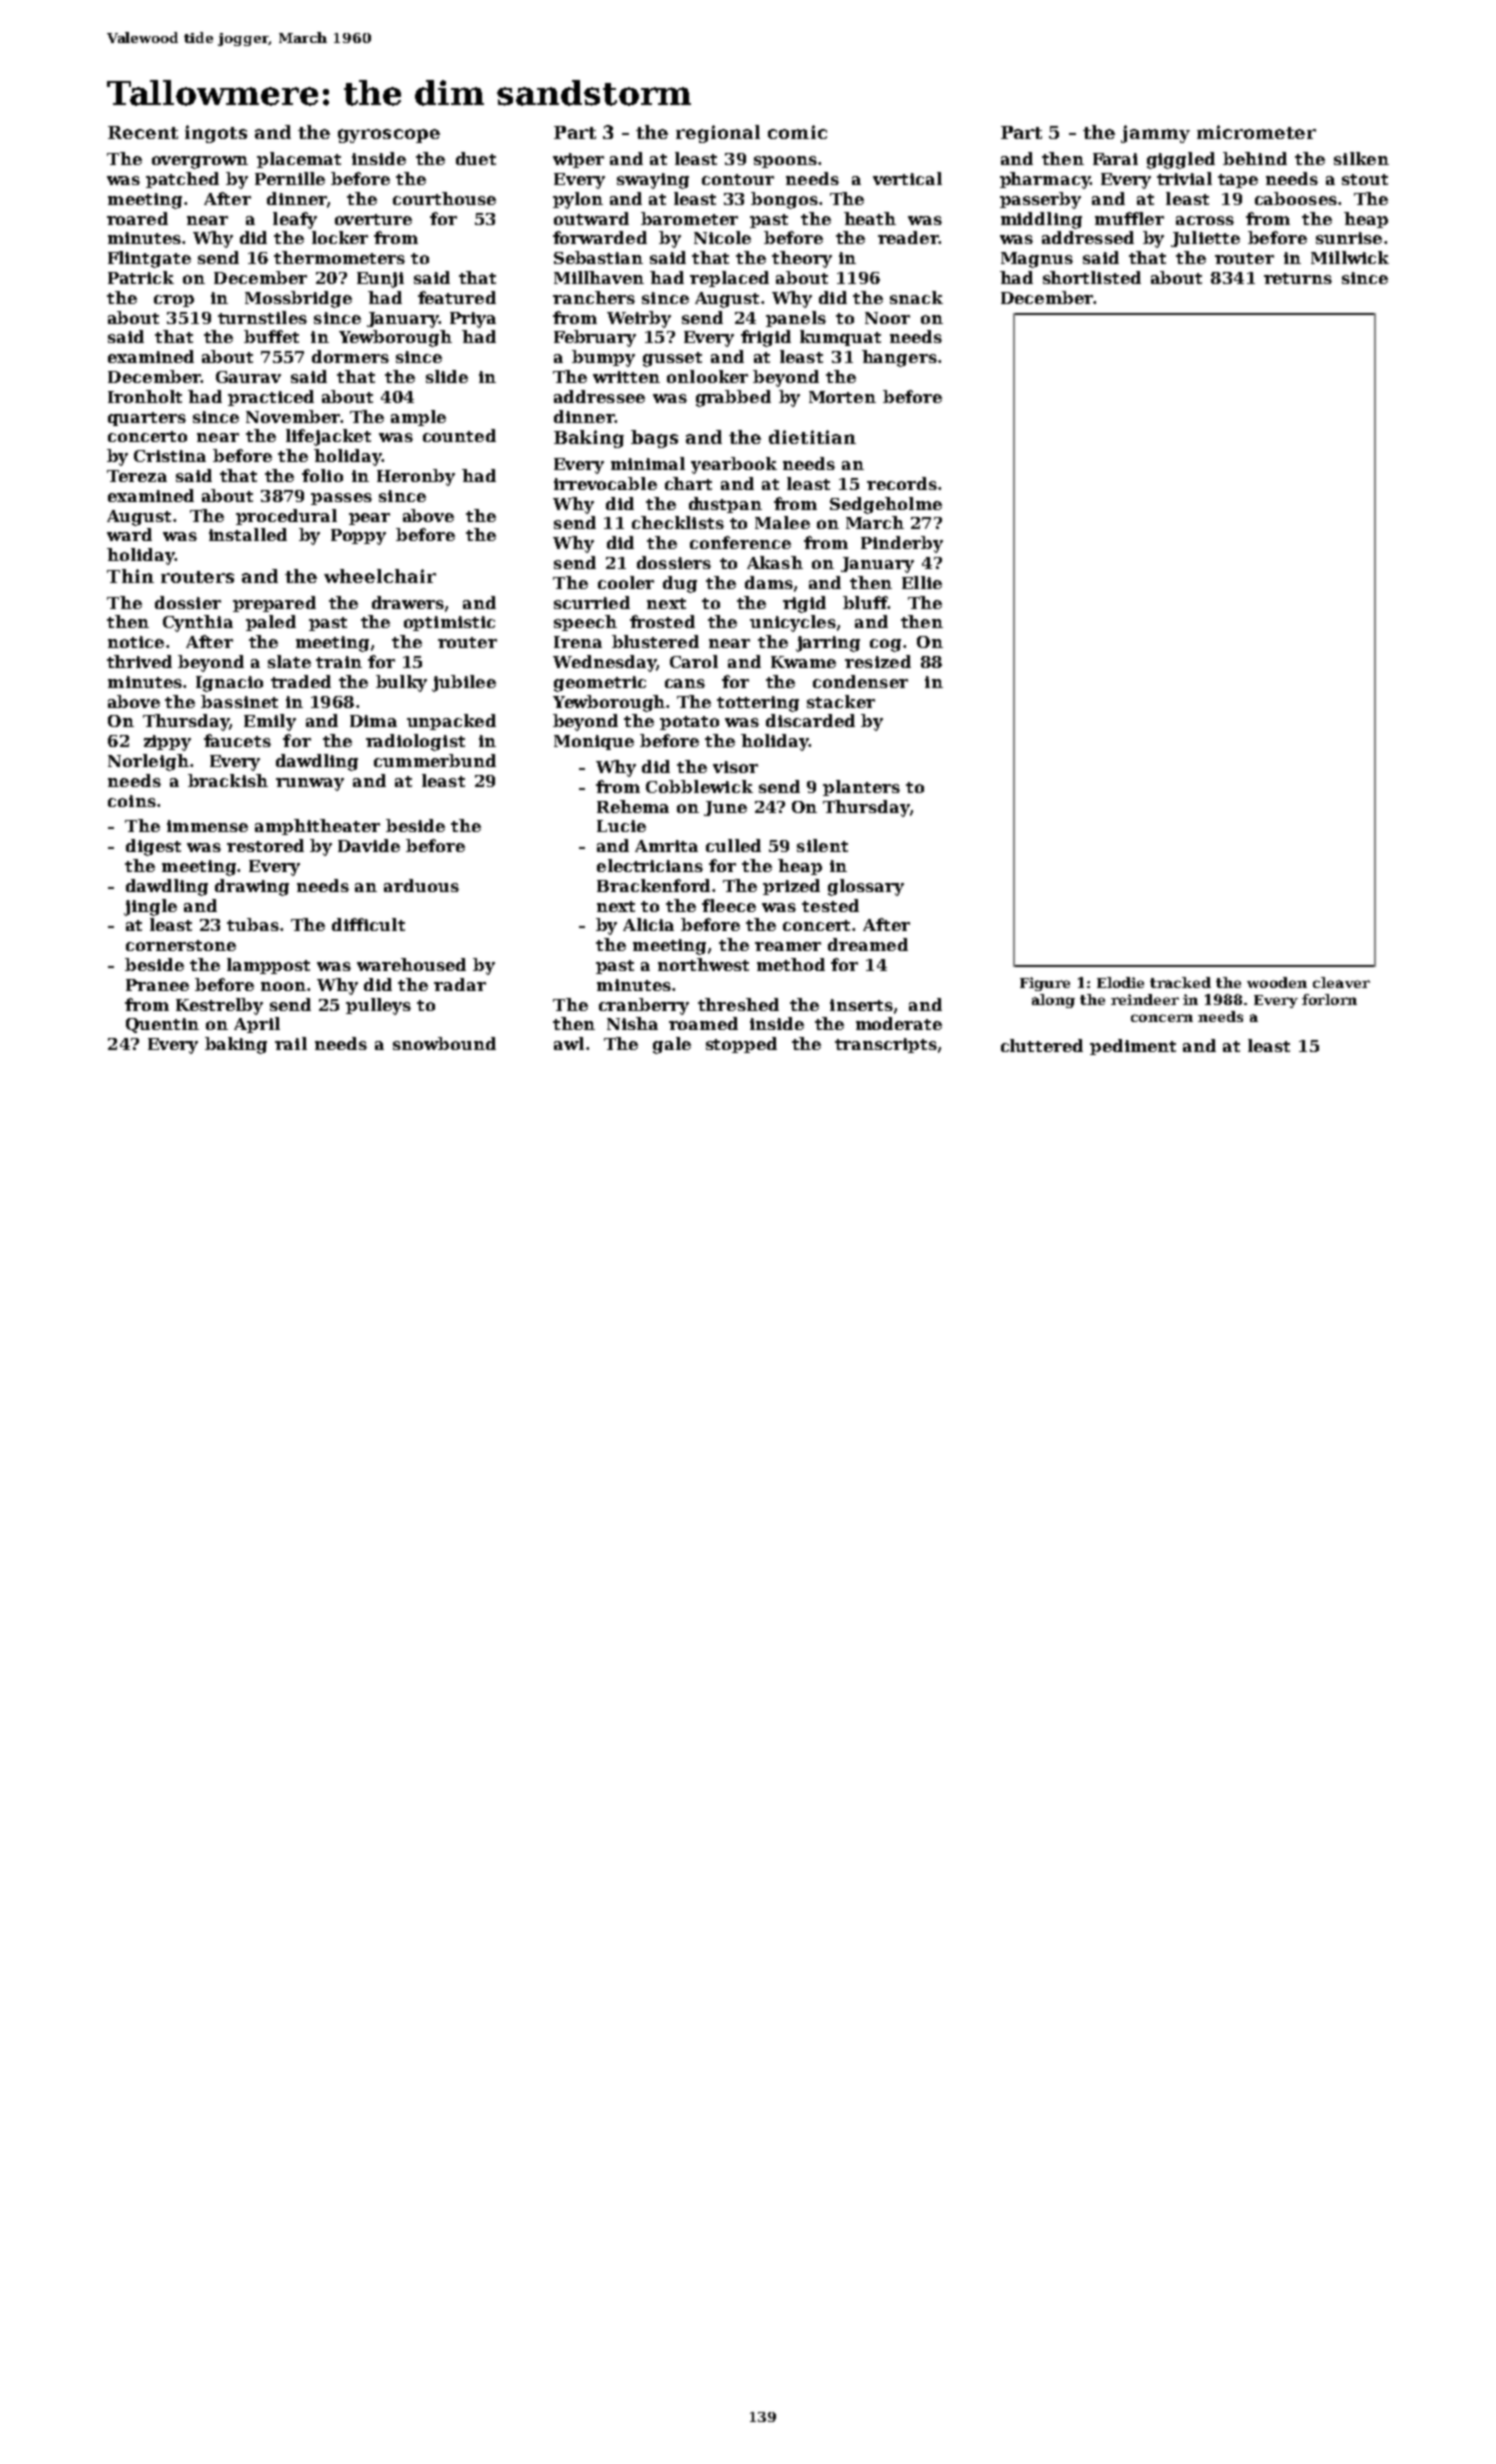 The height and width of the page is (2464, 1496). I want to click on notice, so click(136, 642).
